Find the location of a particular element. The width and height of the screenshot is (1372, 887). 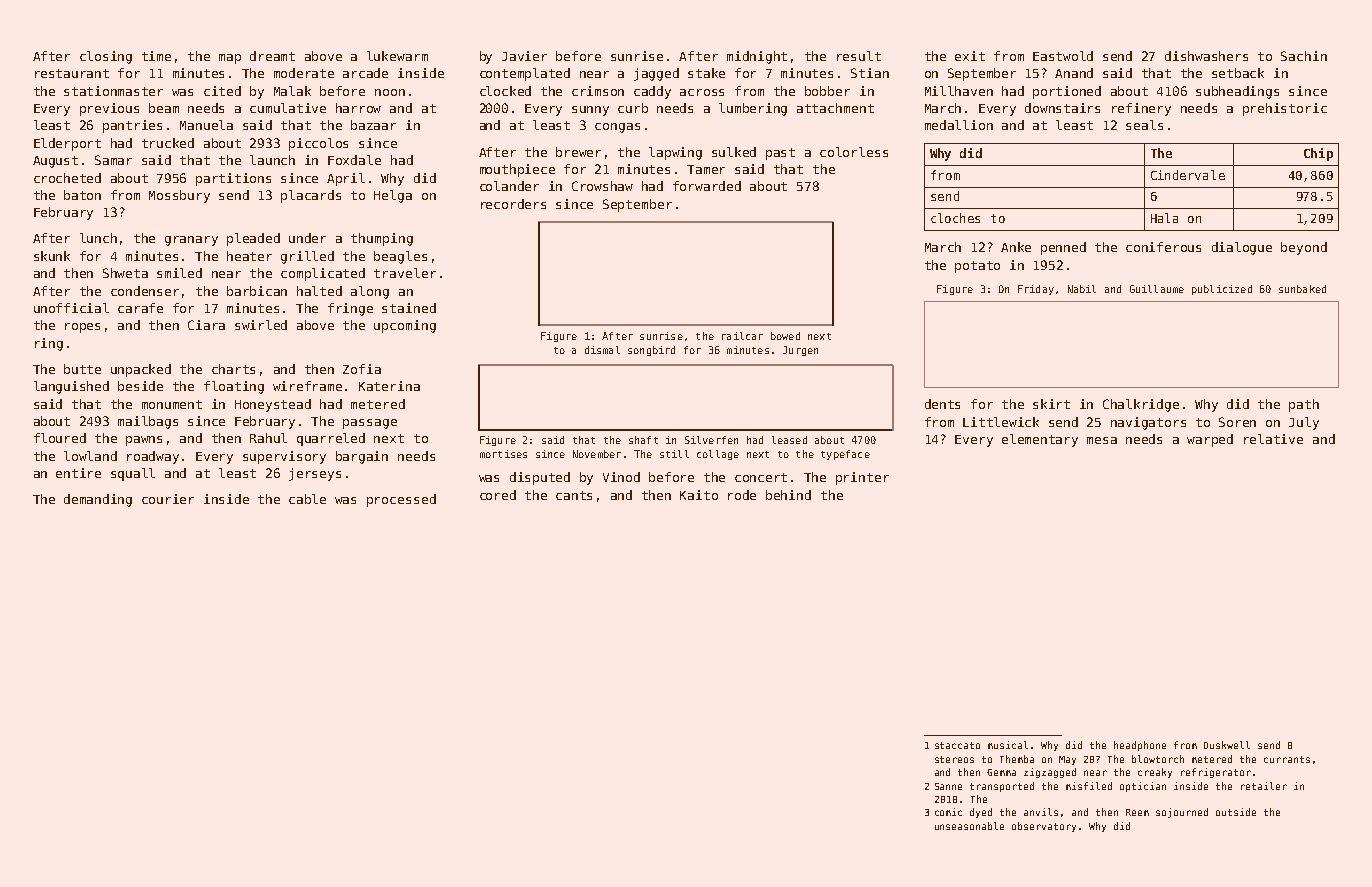

typeface is located at coordinates (845, 455).
